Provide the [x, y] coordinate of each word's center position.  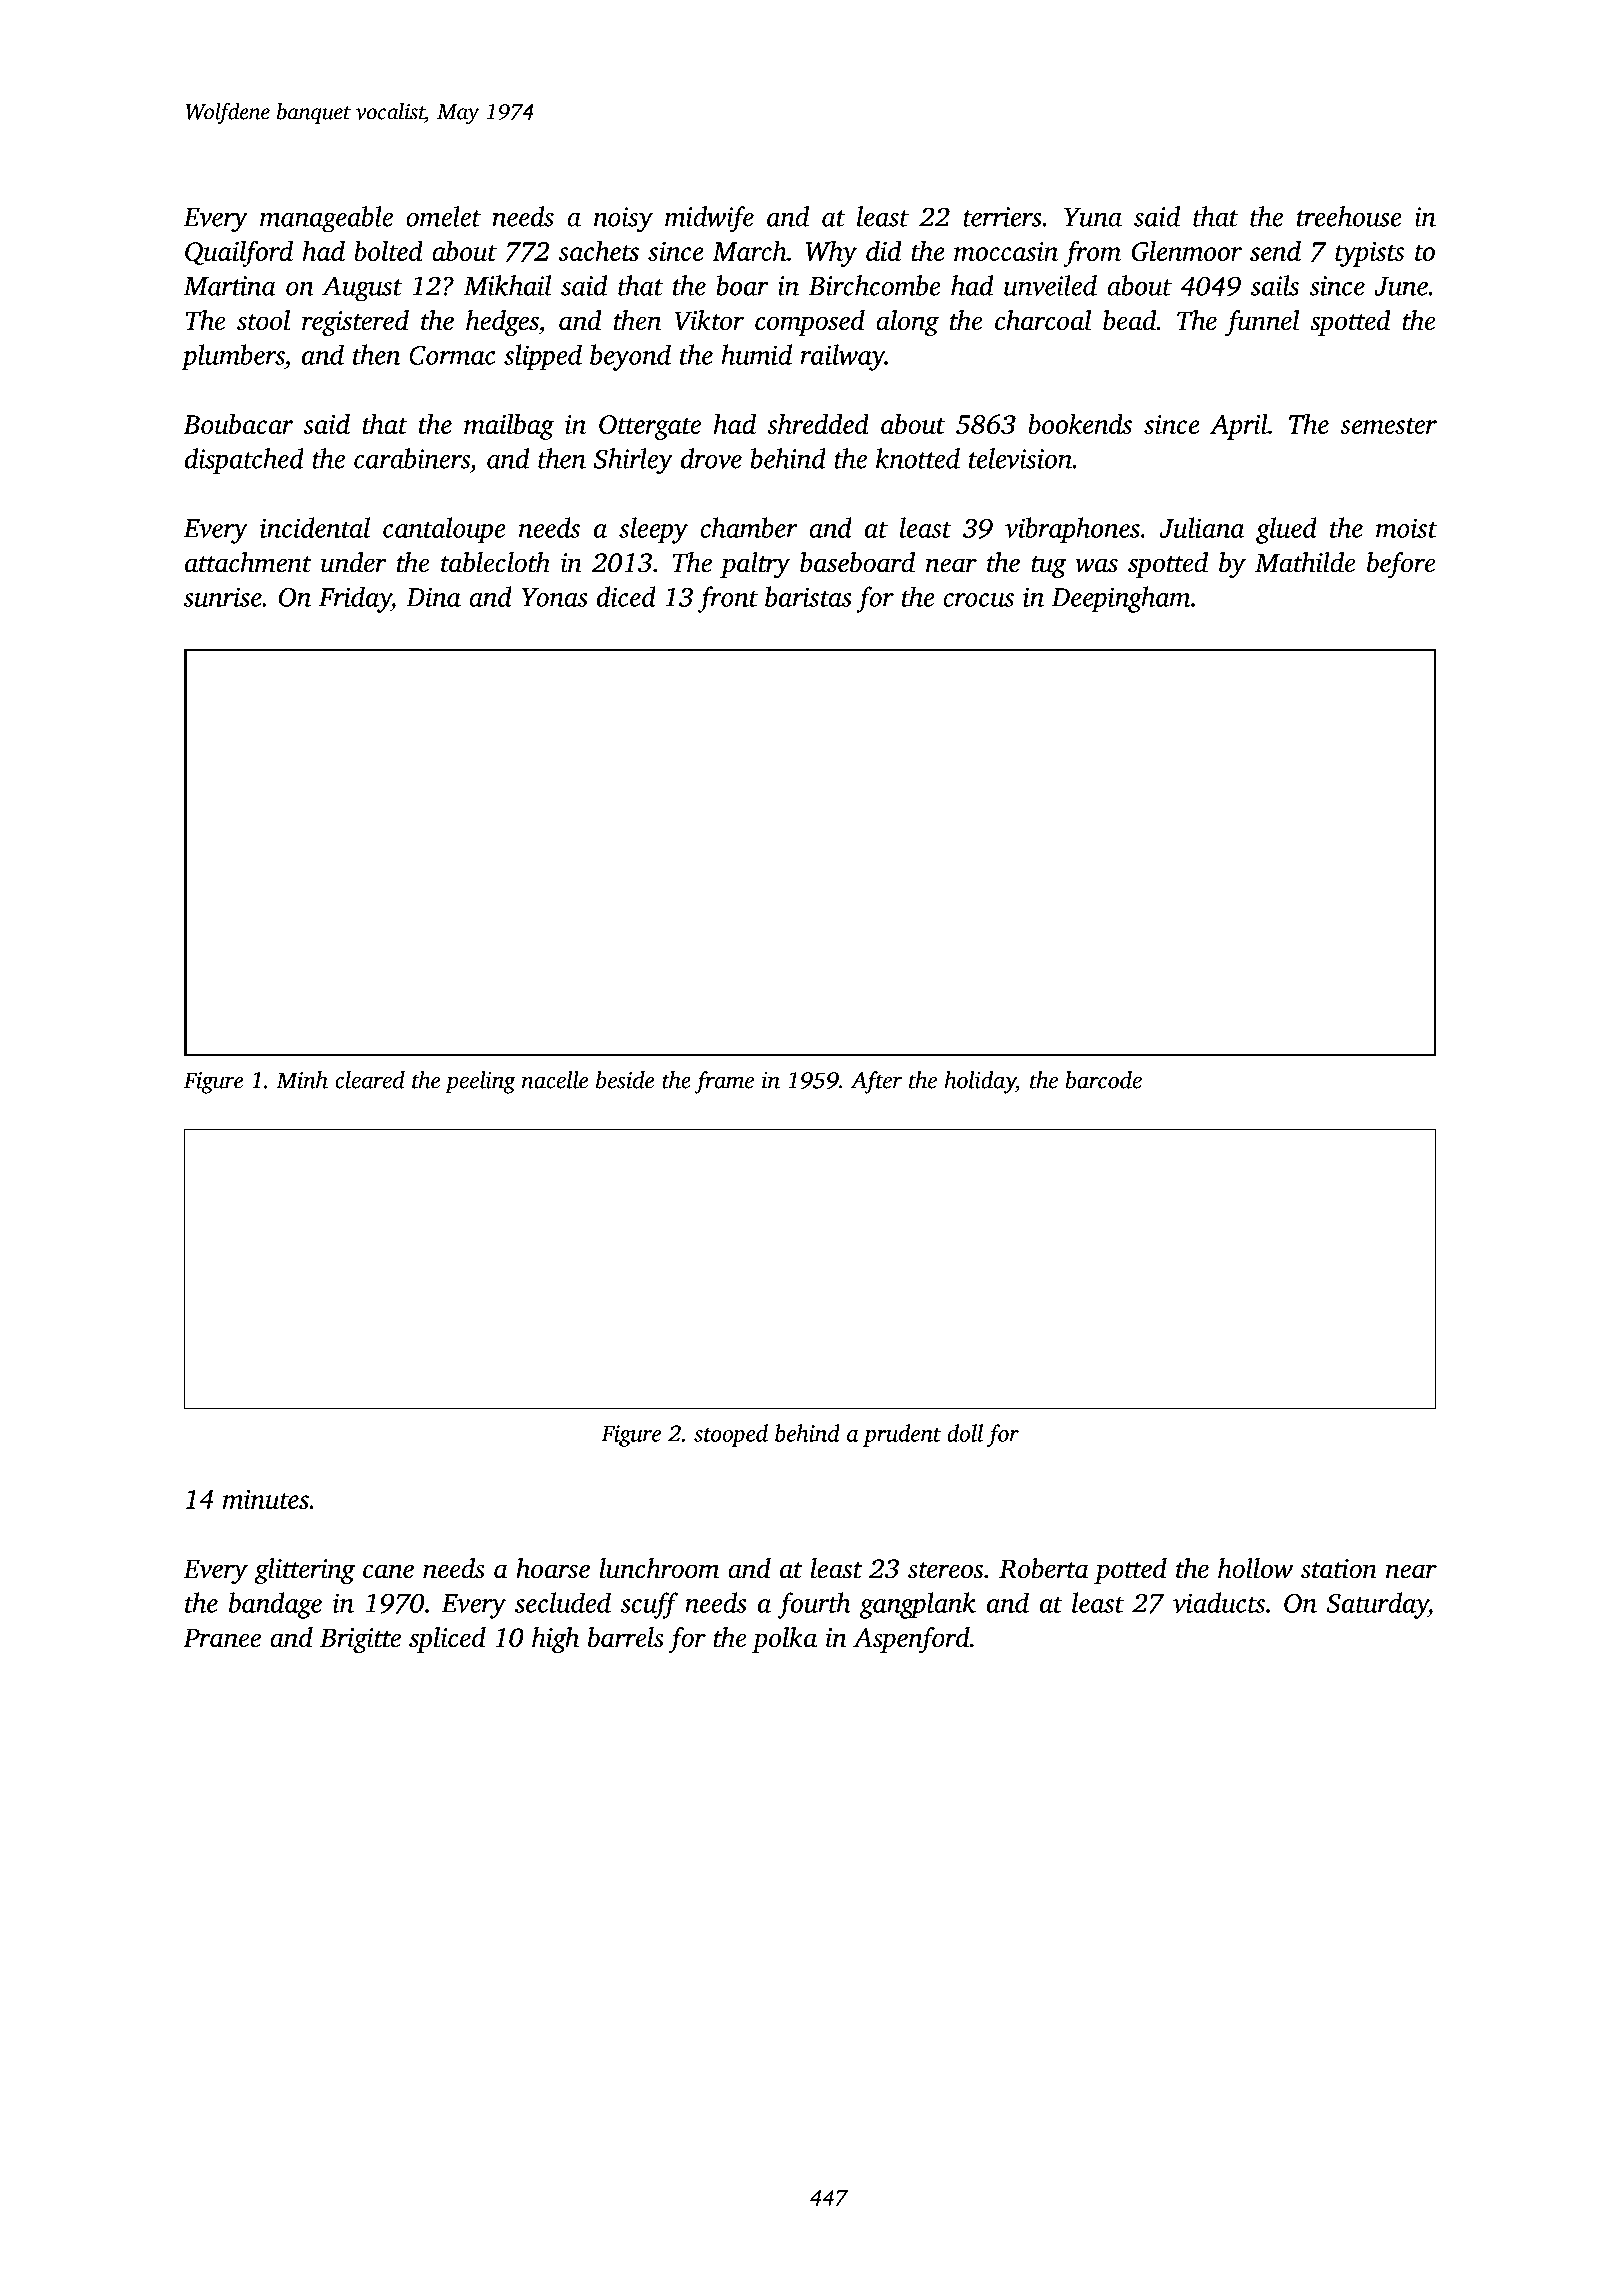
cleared [370, 1080]
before [1401, 565]
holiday [980, 1082]
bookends [1080, 423]
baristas [808, 596]
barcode [1104, 1080]
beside [625, 1080]
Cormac [452, 355]
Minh [302, 1080]
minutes [266, 1499]
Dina [433, 597]
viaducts [1219, 1602]
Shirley [633, 461]
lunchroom [659, 1568]
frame [724, 1082]
